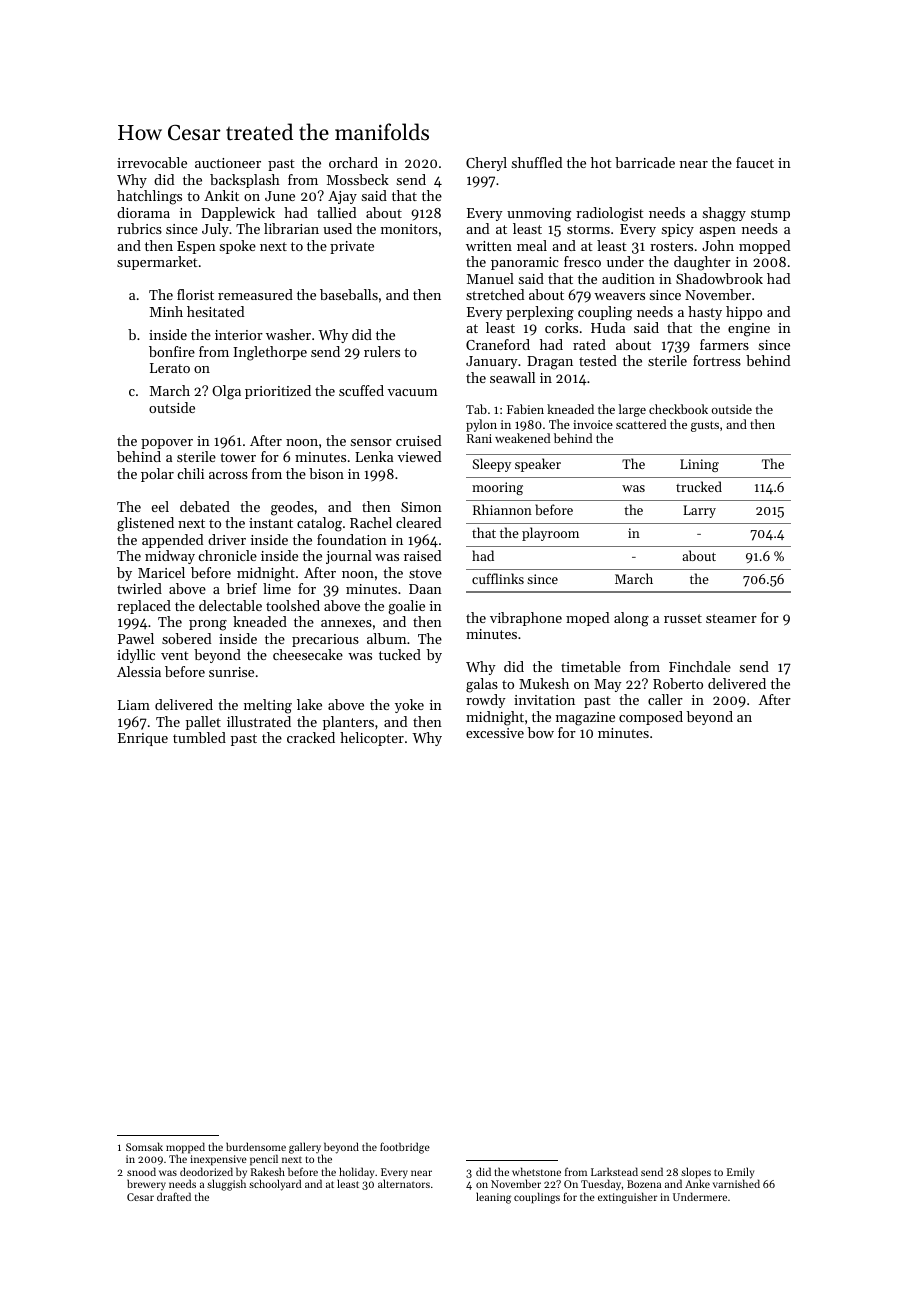 The width and height of the image is (908, 1316). I want to click on drafted, so click(174, 1196).
